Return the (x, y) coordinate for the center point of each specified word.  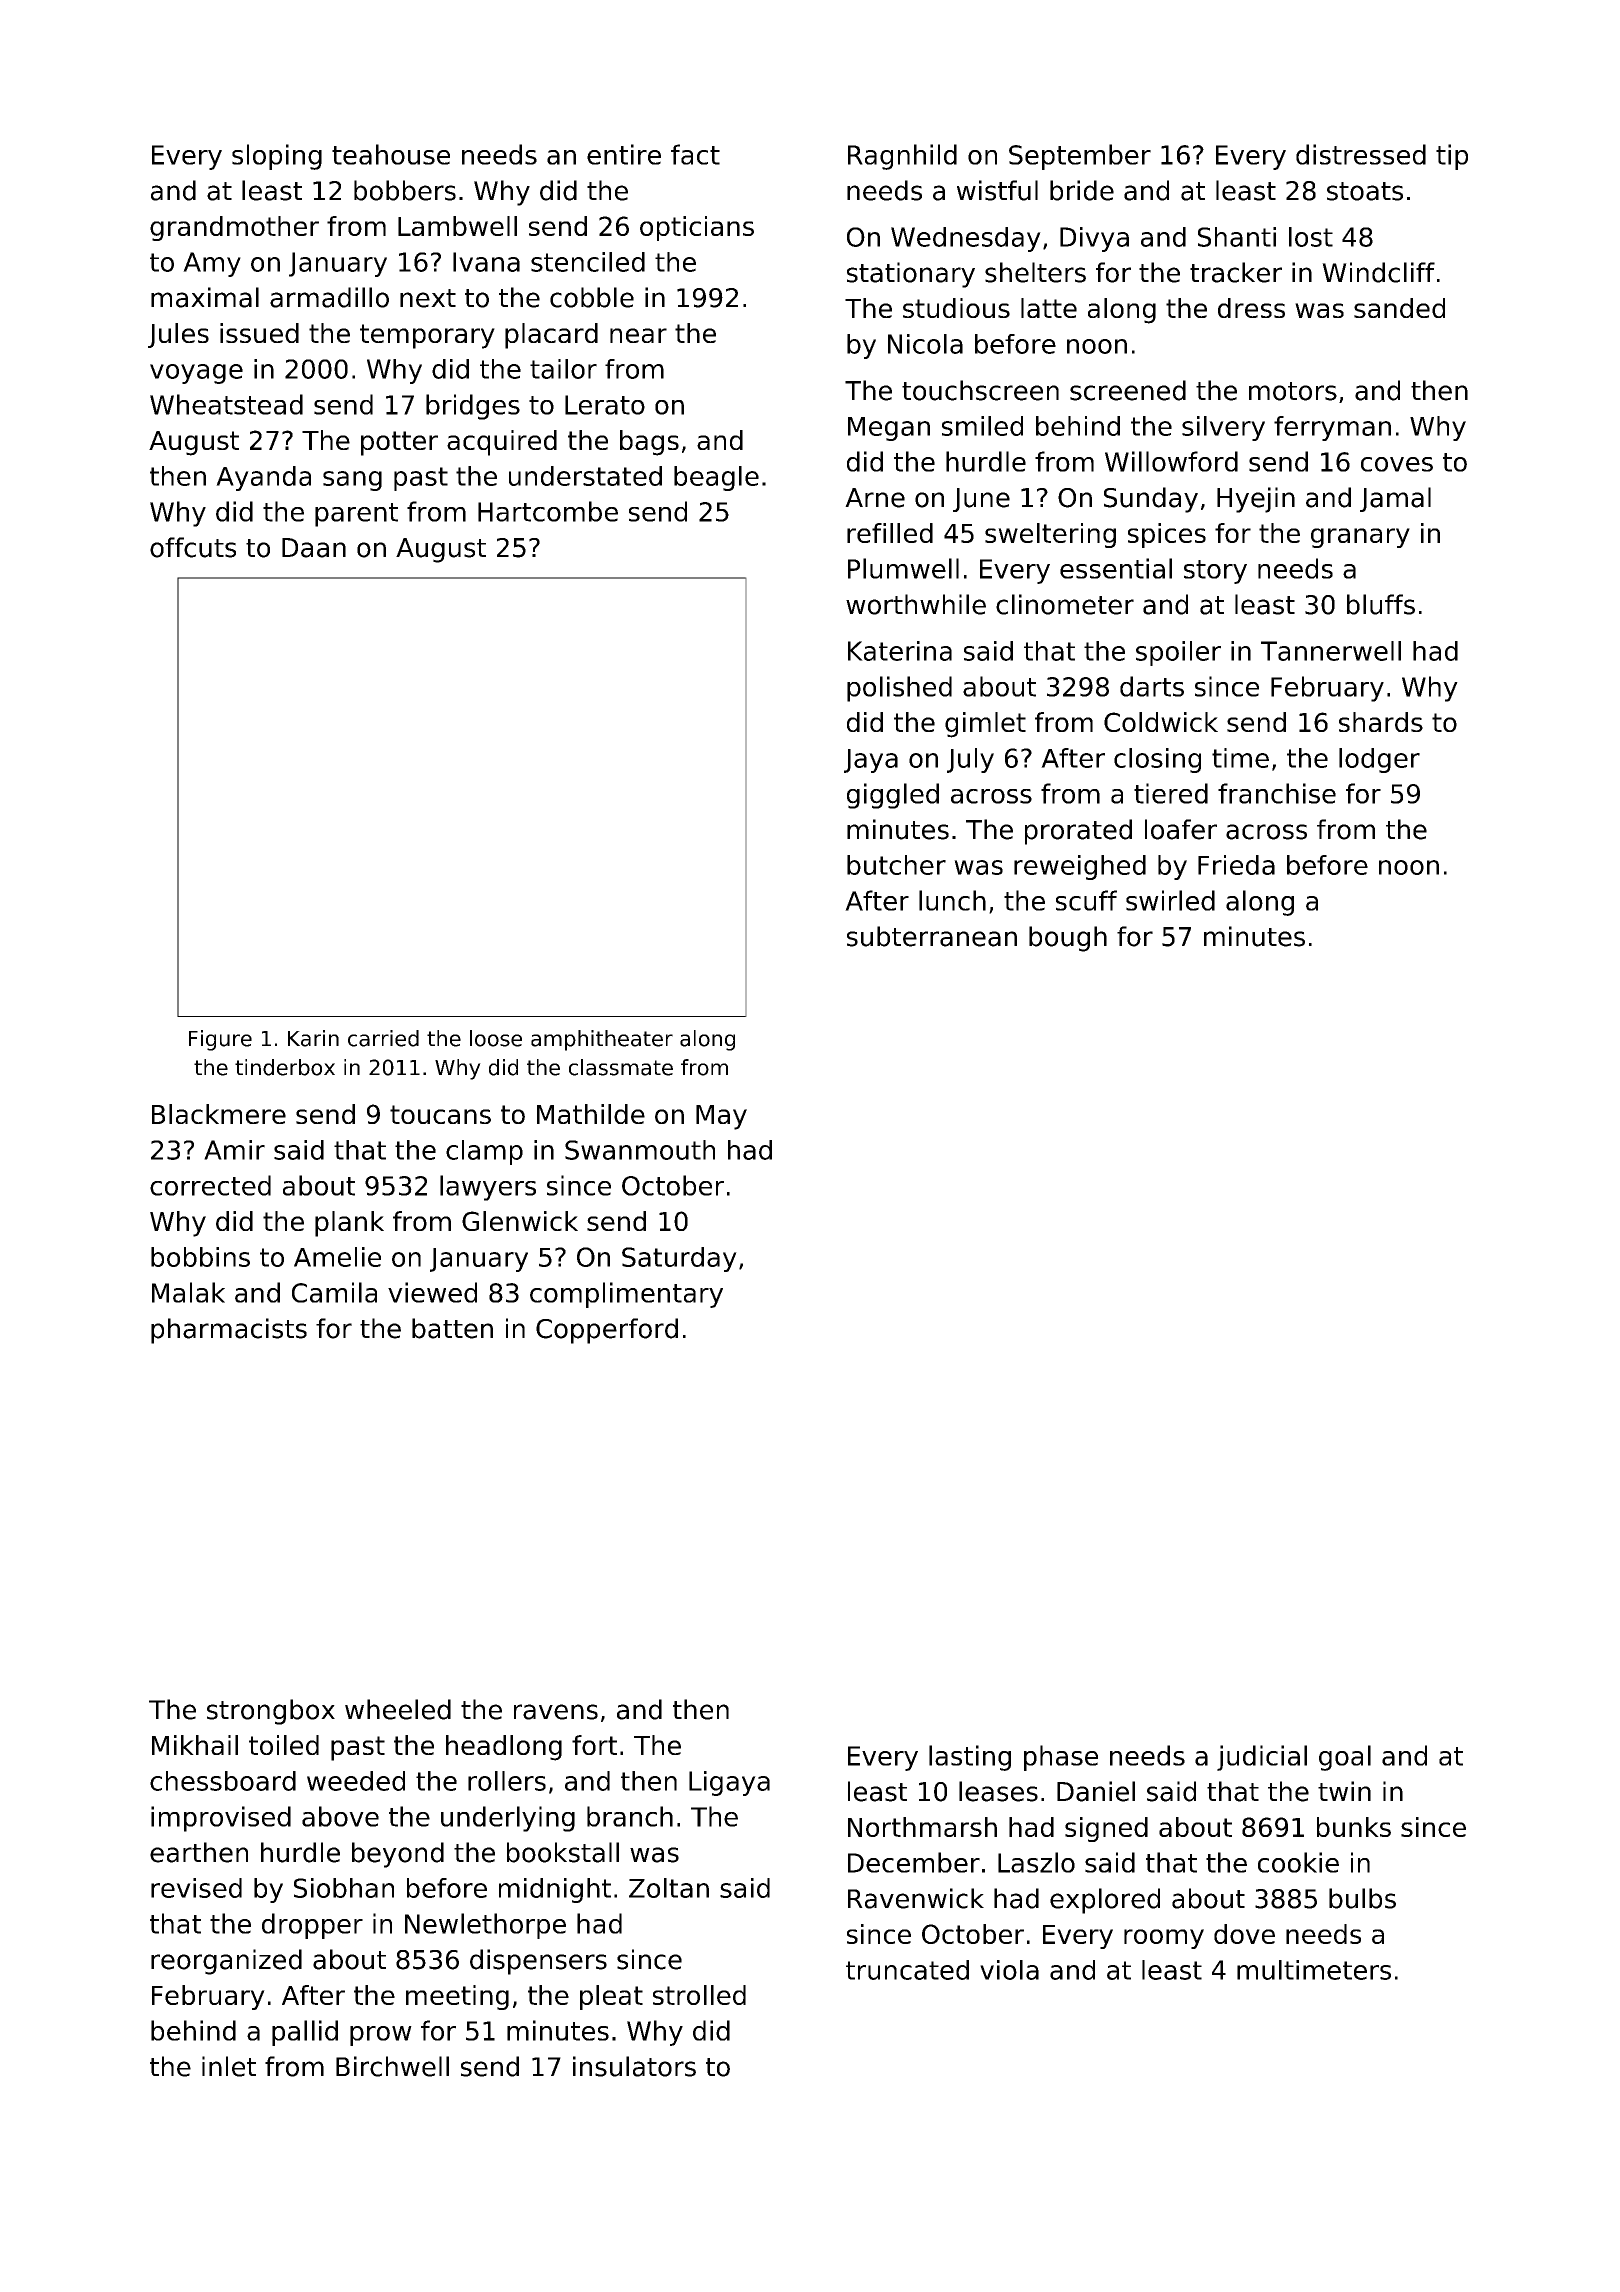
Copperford (607, 1331)
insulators (634, 2066)
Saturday (679, 1259)
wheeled (398, 1709)
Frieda (1236, 865)
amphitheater (602, 1040)
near (638, 335)
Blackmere (219, 1114)
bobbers (405, 190)
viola (1009, 1970)
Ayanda (263, 478)
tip (1452, 157)
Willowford (1171, 461)
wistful (997, 190)
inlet (229, 2066)
